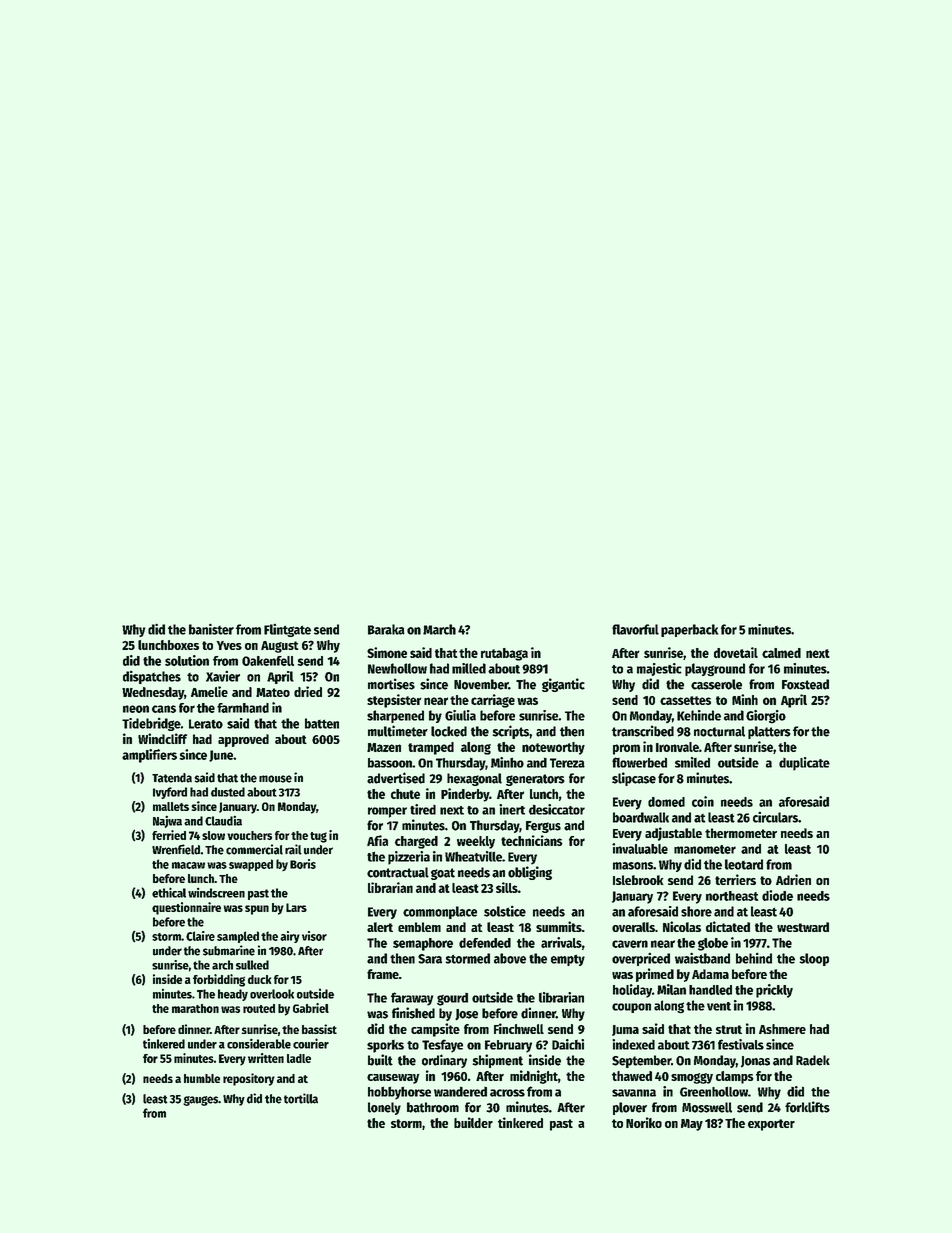 This image has height=1233, width=952. I want to click on flavorful, so click(635, 629).
